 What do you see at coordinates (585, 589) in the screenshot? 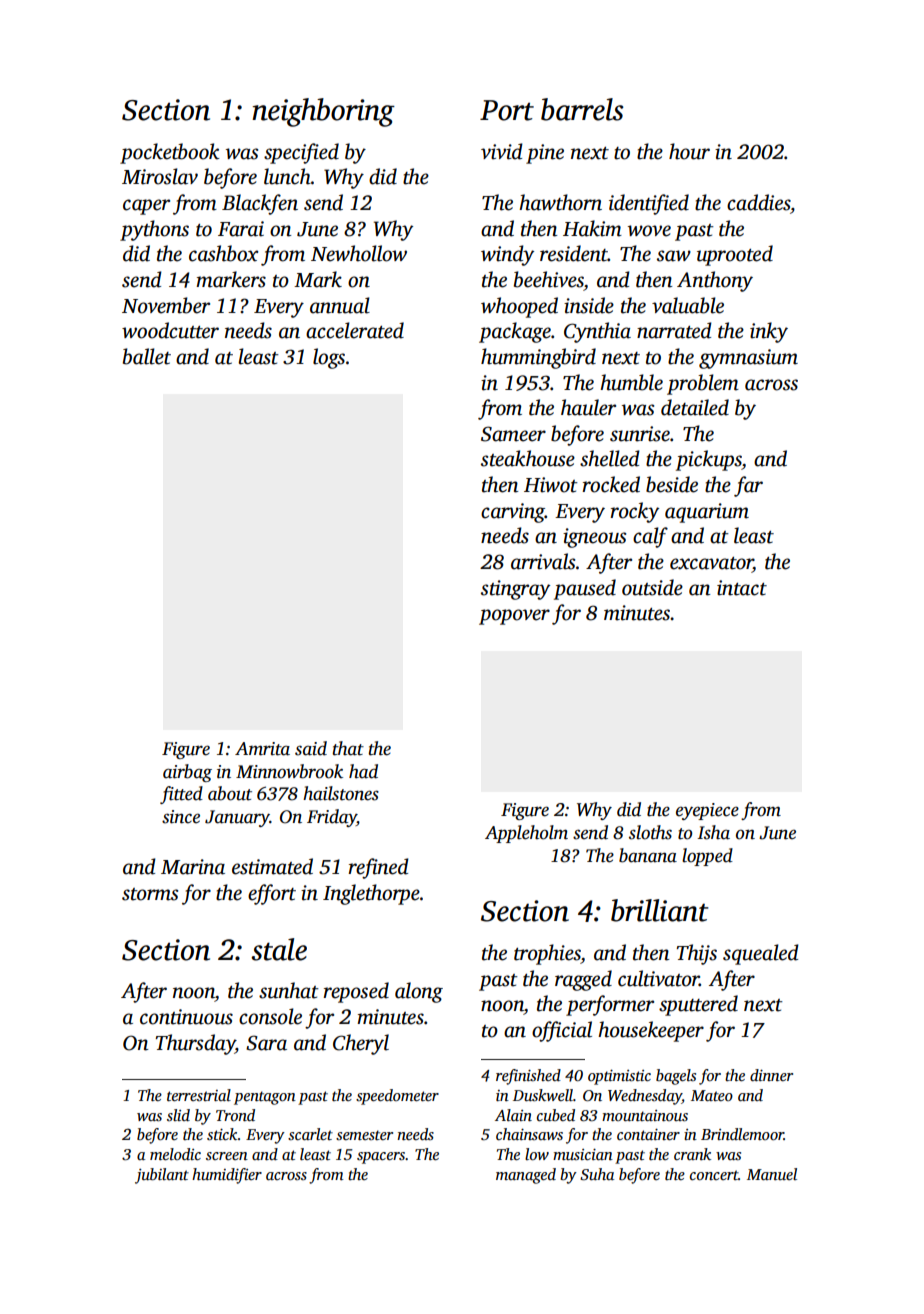
I see `paused` at bounding box center [585, 589].
